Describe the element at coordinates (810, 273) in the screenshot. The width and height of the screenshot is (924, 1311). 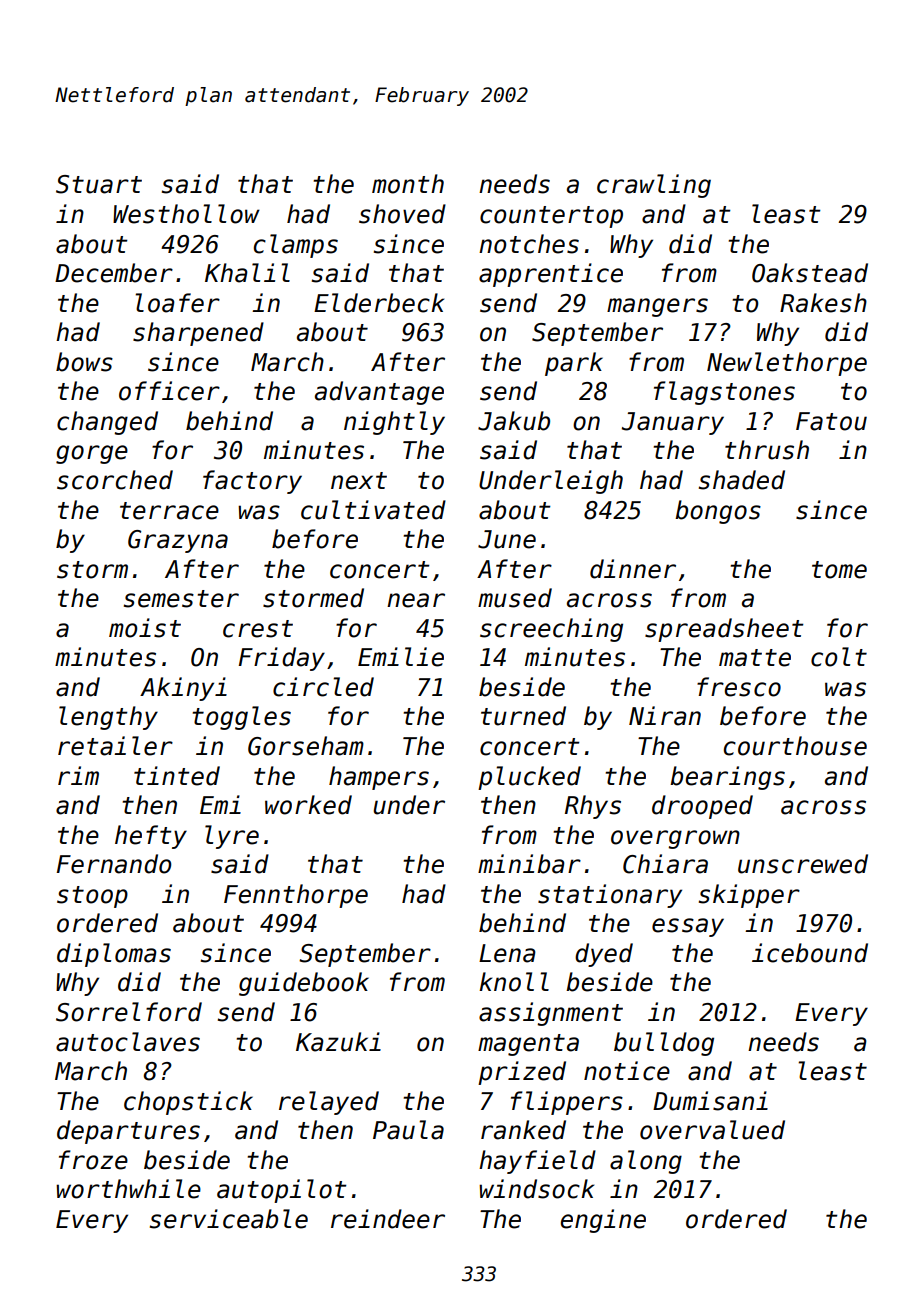
I see `Oakstead` at that location.
